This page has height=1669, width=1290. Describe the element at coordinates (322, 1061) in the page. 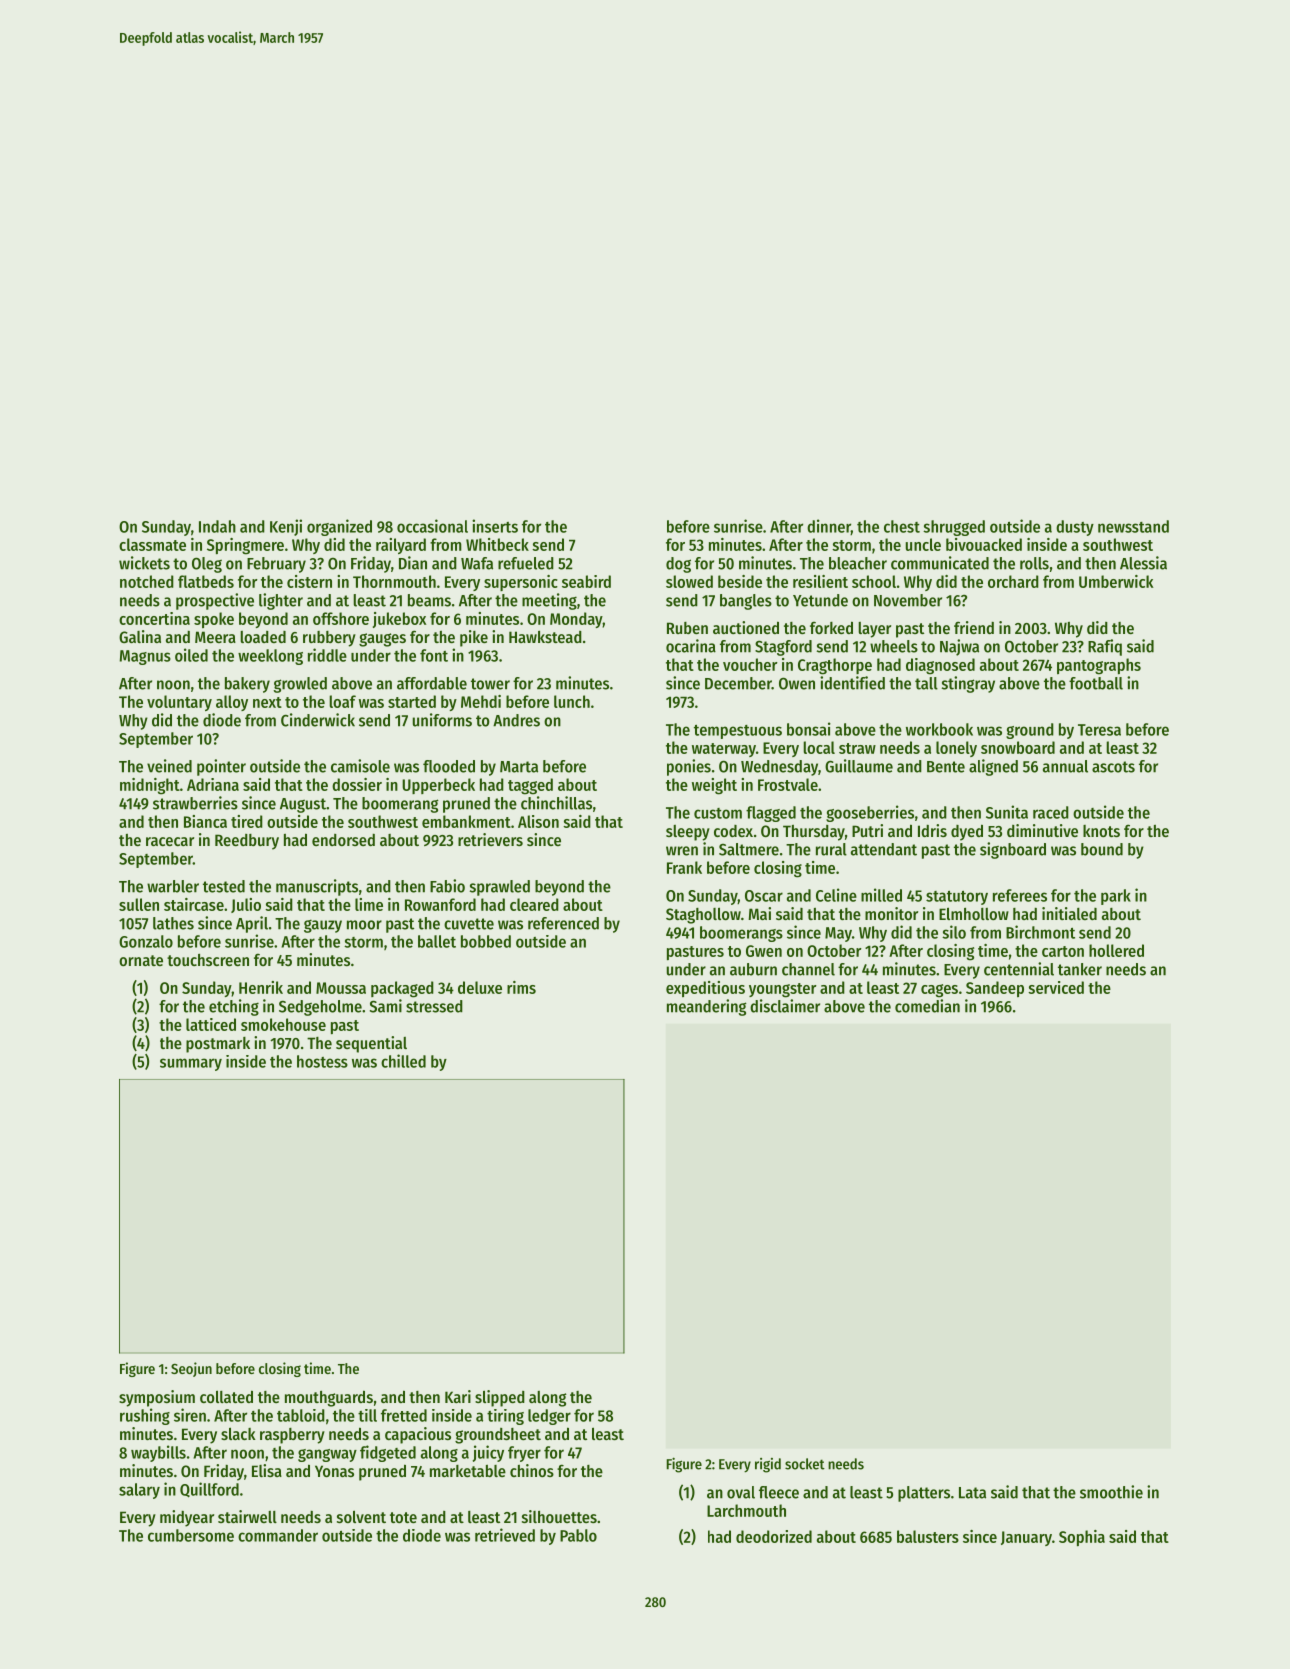

I see `hostess` at that location.
